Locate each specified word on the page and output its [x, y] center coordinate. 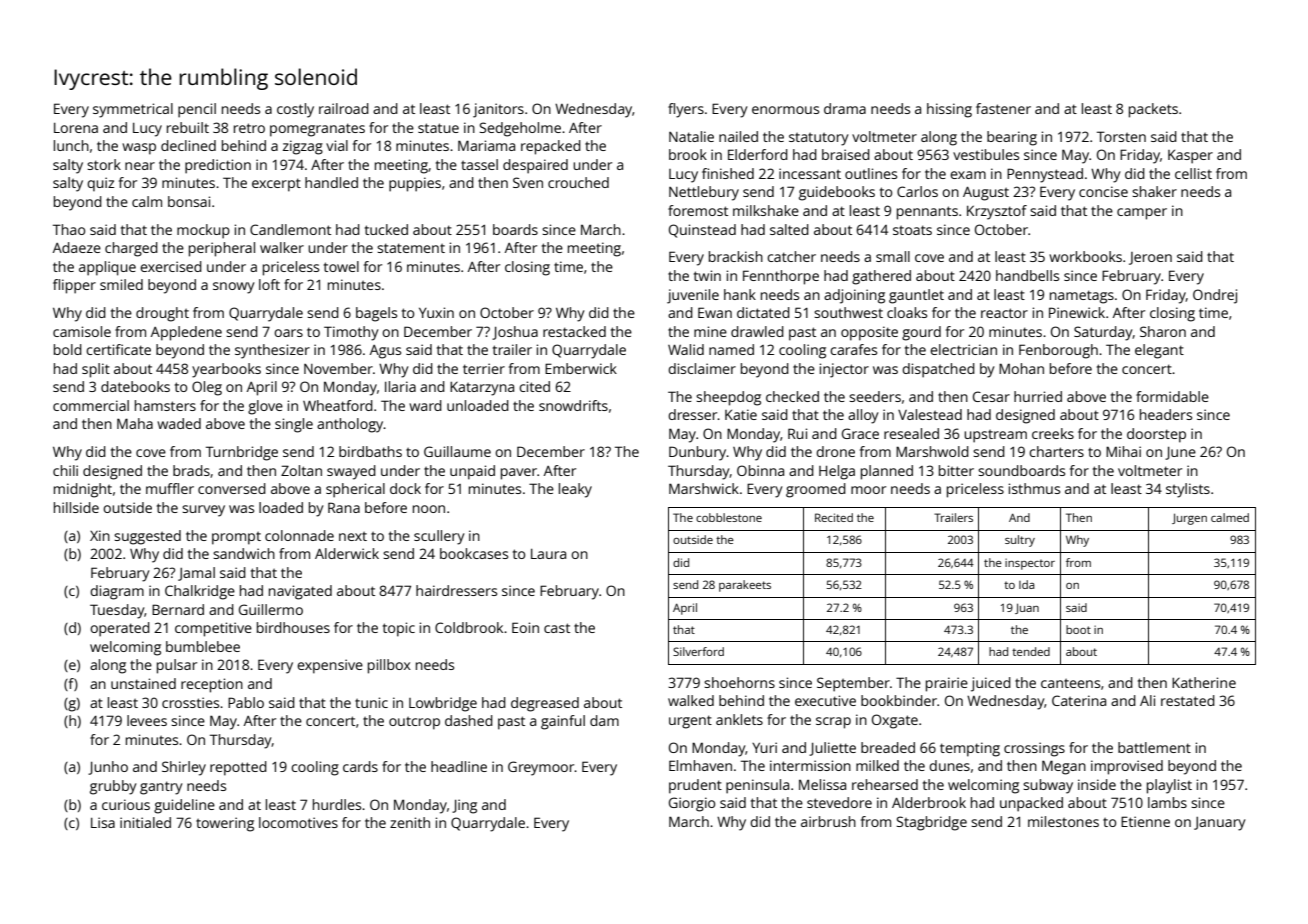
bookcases [474, 553]
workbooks [1085, 256]
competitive [213, 629]
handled [331, 182]
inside [1097, 784]
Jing [464, 806]
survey [203, 511]
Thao [69, 229]
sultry [1020, 541]
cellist [1193, 173]
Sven [528, 182]
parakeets [745, 586]
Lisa [103, 822]
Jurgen [1189, 519]
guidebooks [837, 193]
